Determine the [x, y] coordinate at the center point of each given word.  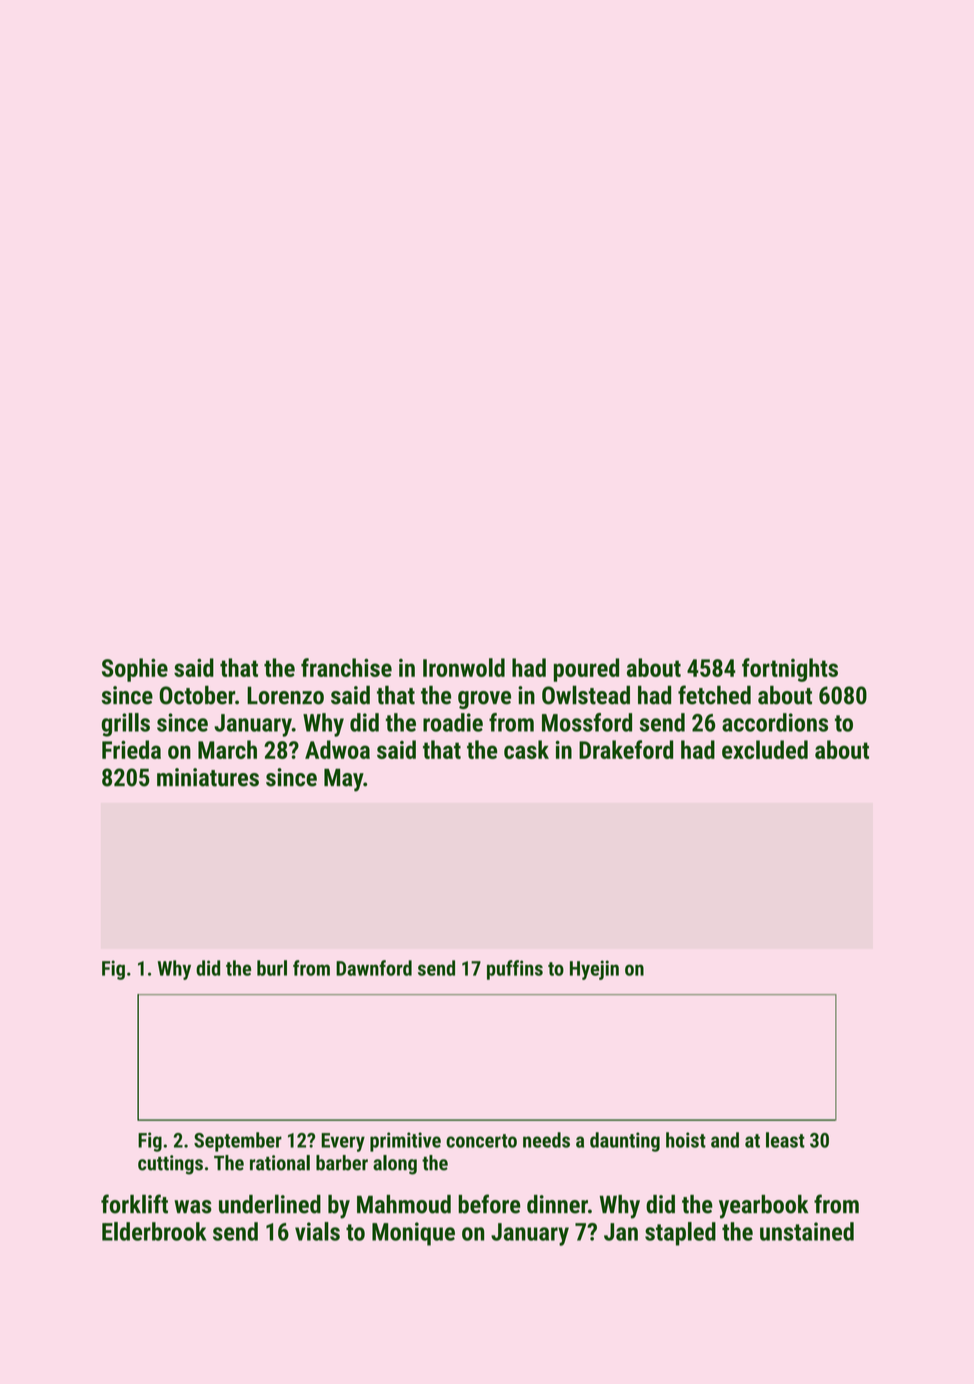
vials [317, 1231]
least [785, 1140]
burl [272, 968]
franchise [346, 667]
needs [546, 1140]
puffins [515, 970]
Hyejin [594, 970]
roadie [453, 722]
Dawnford [374, 968]
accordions [775, 722]
